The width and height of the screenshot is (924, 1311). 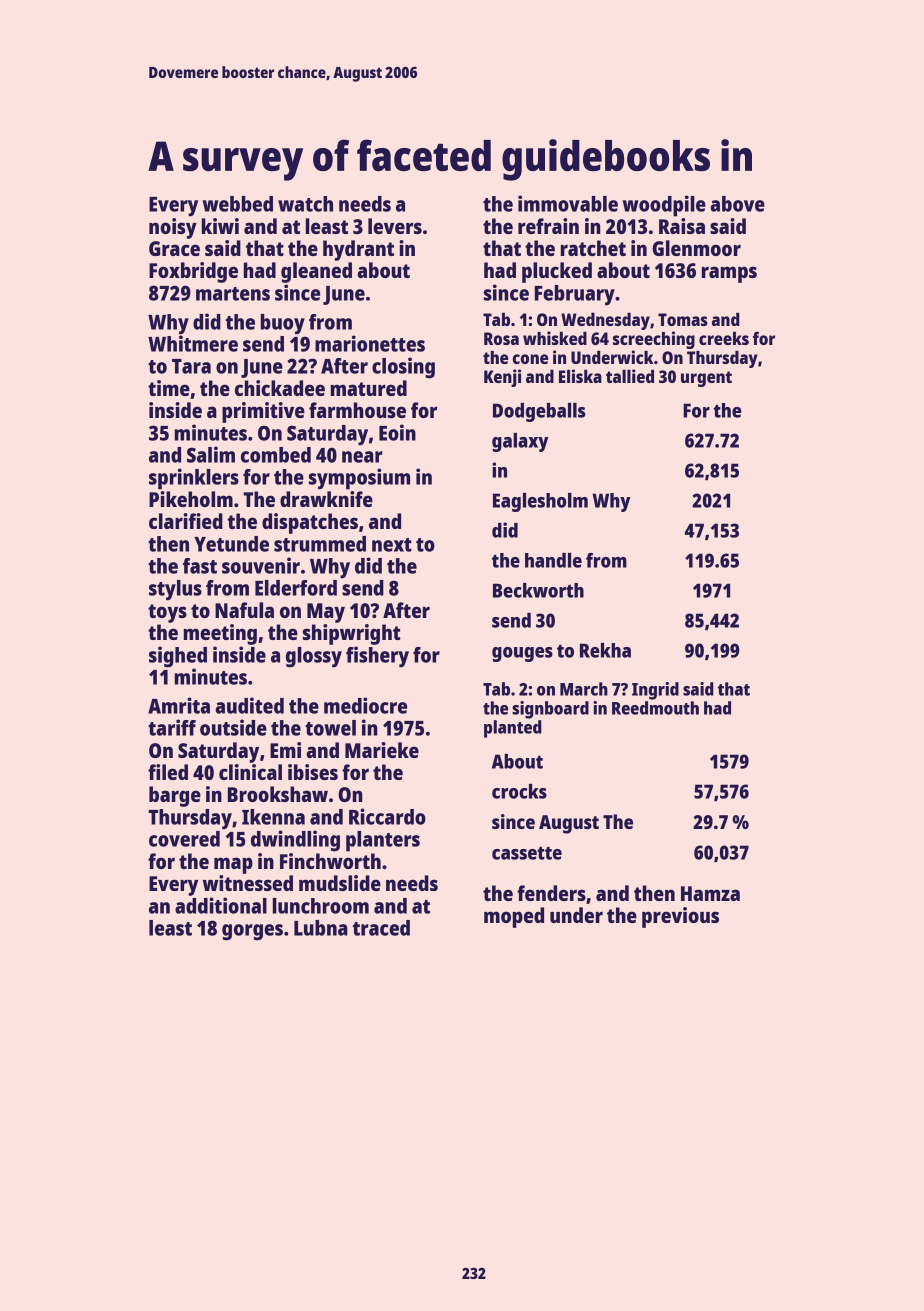 I want to click on matured, so click(x=369, y=388).
